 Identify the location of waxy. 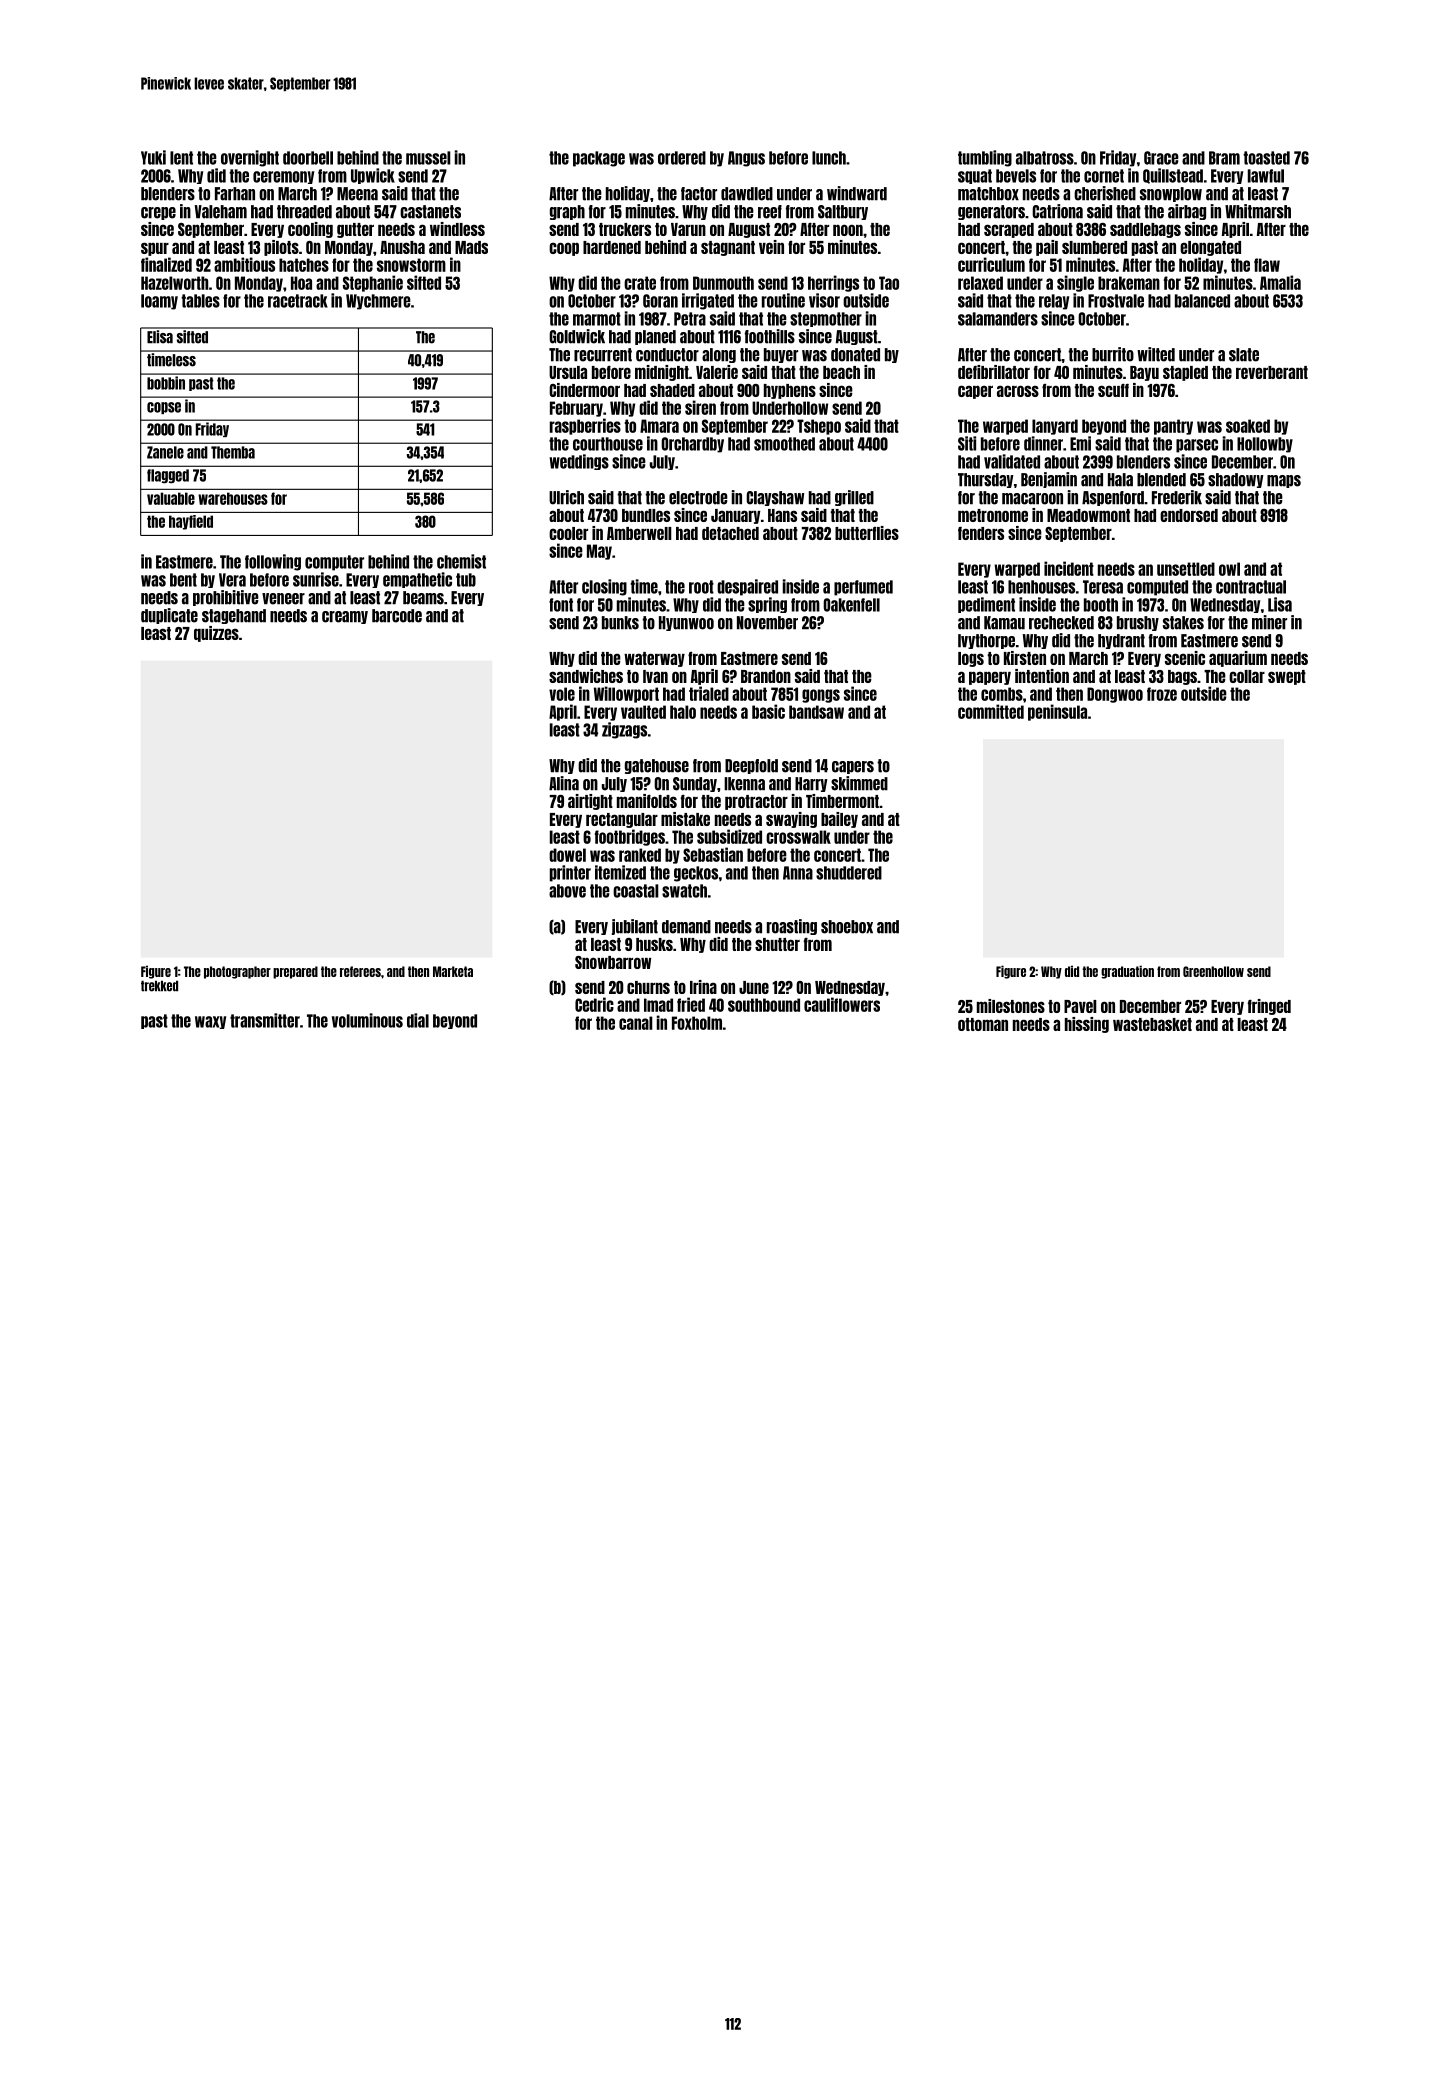
(210, 1022).
